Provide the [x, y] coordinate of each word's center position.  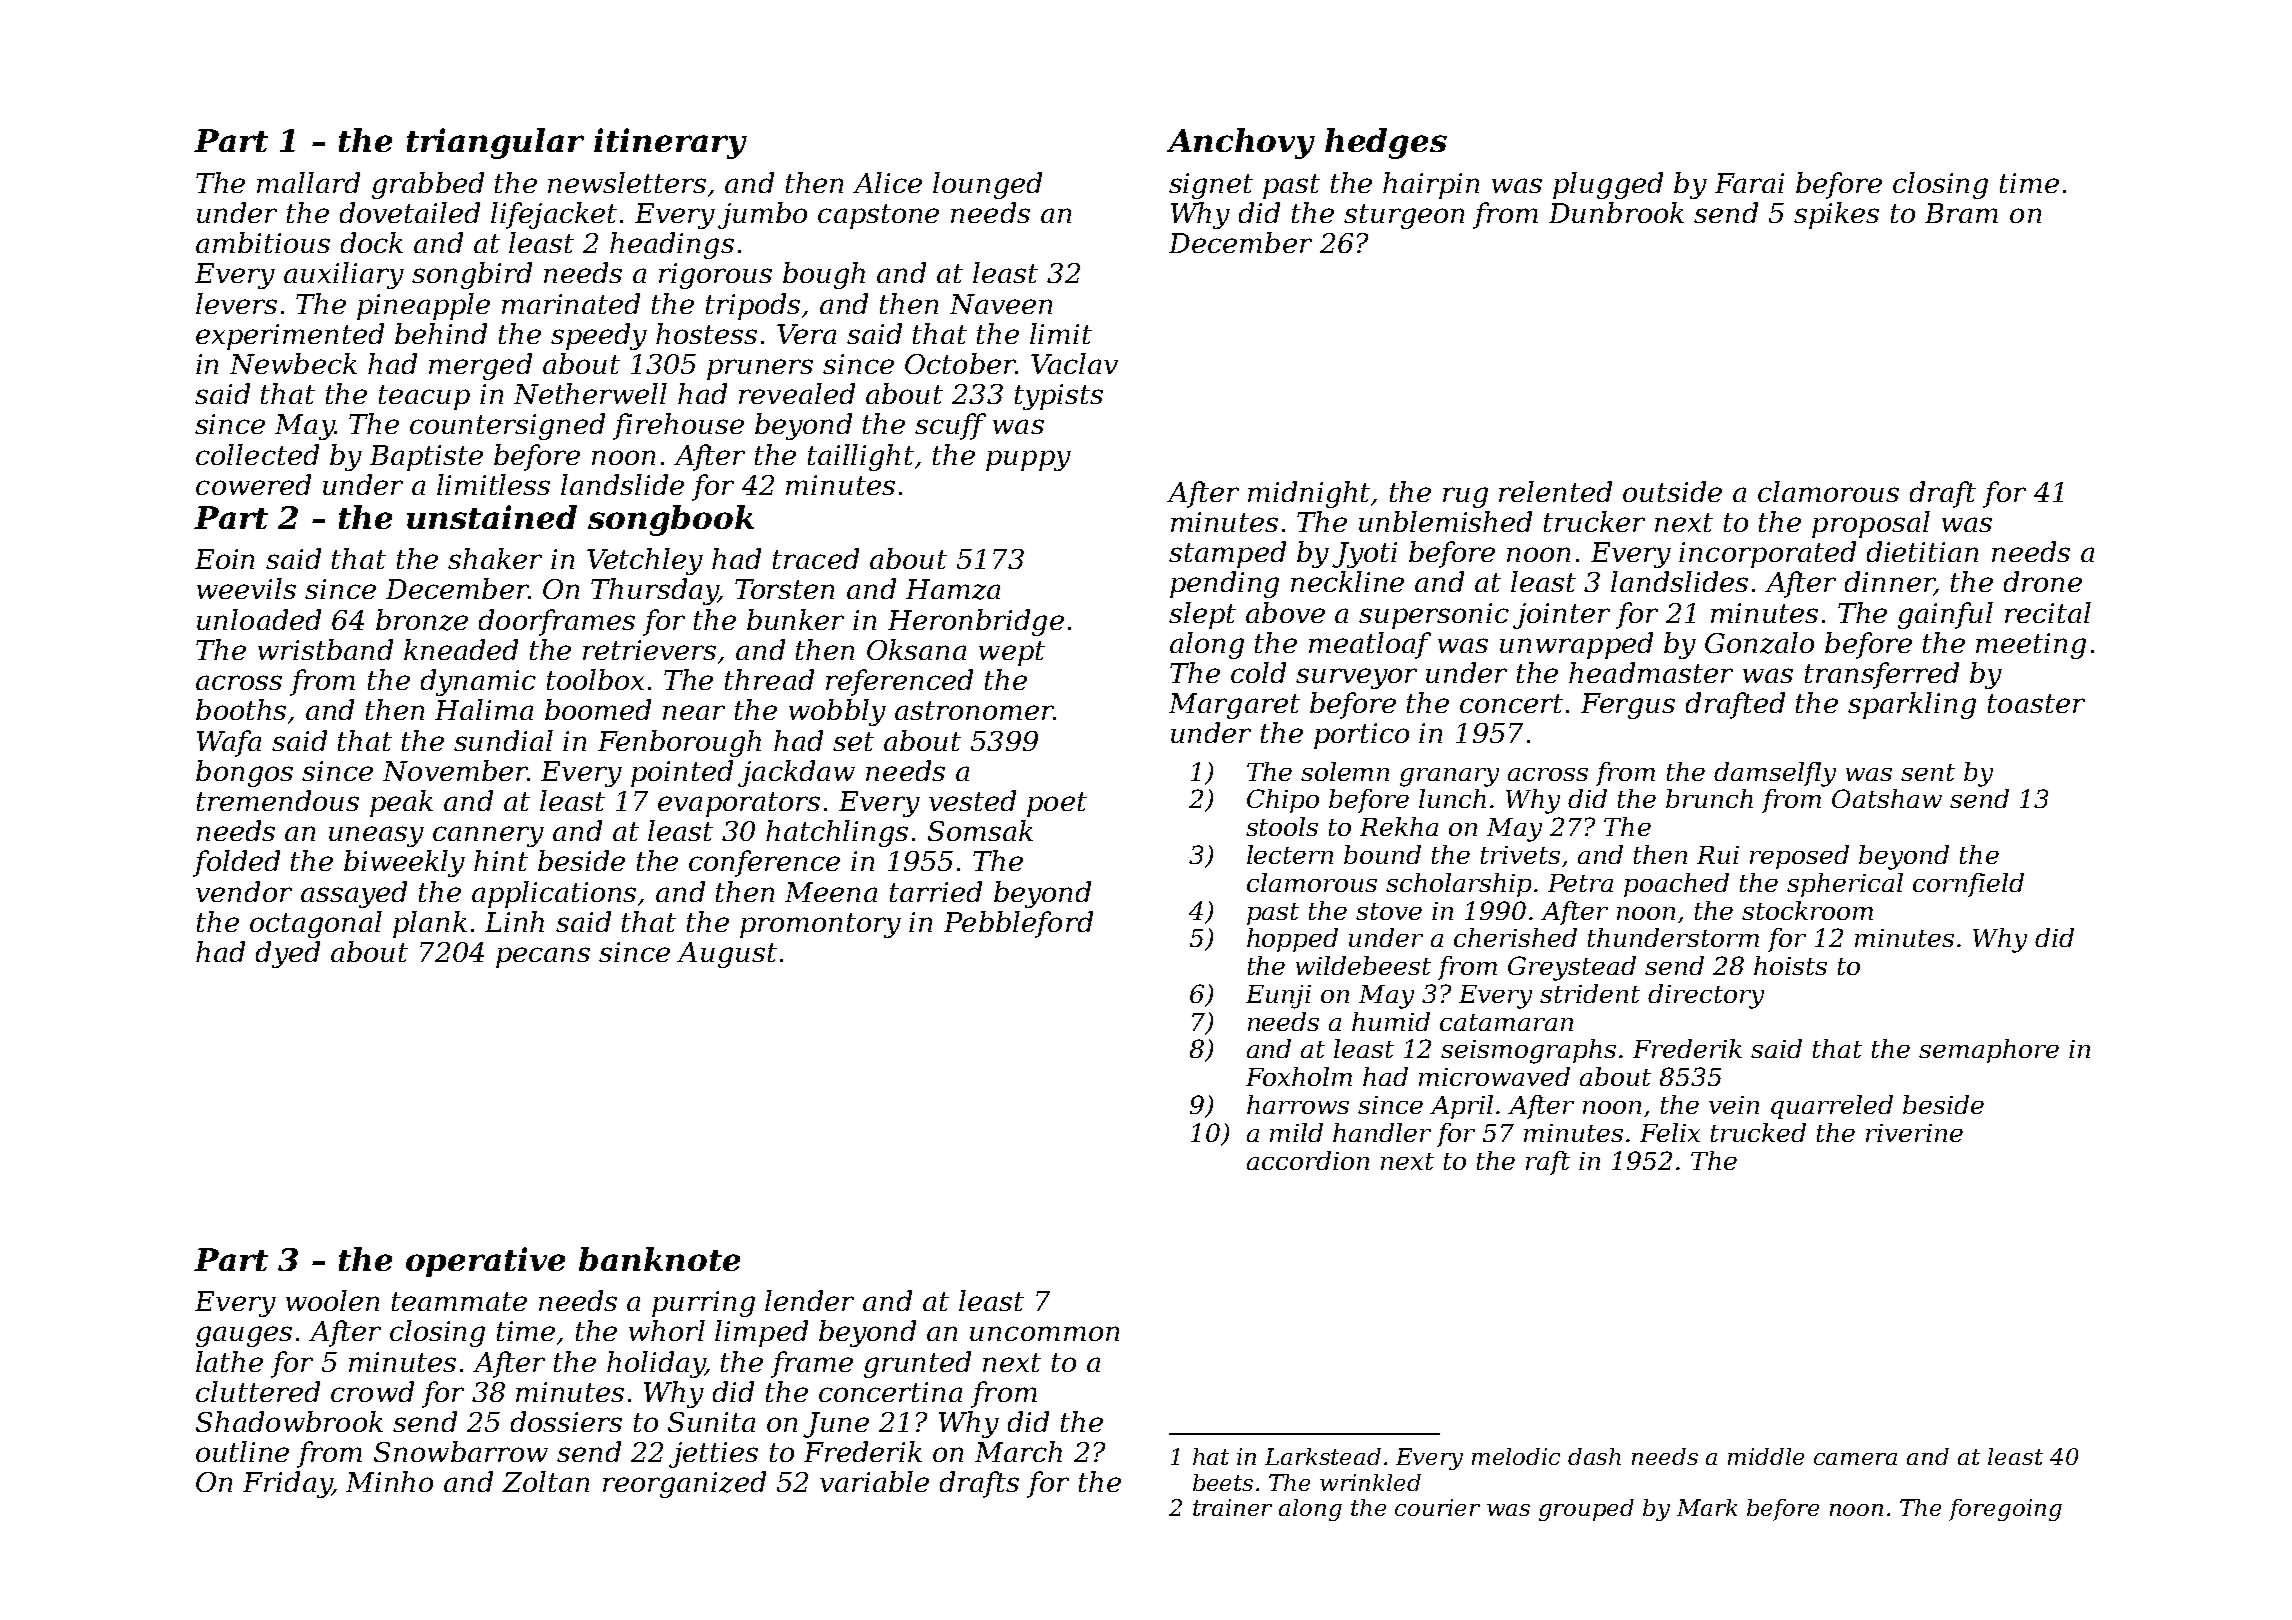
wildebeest [1363, 965]
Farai [1749, 183]
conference [764, 863]
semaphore [1989, 1051]
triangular [495, 143]
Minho [389, 1481]
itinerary [670, 143]
